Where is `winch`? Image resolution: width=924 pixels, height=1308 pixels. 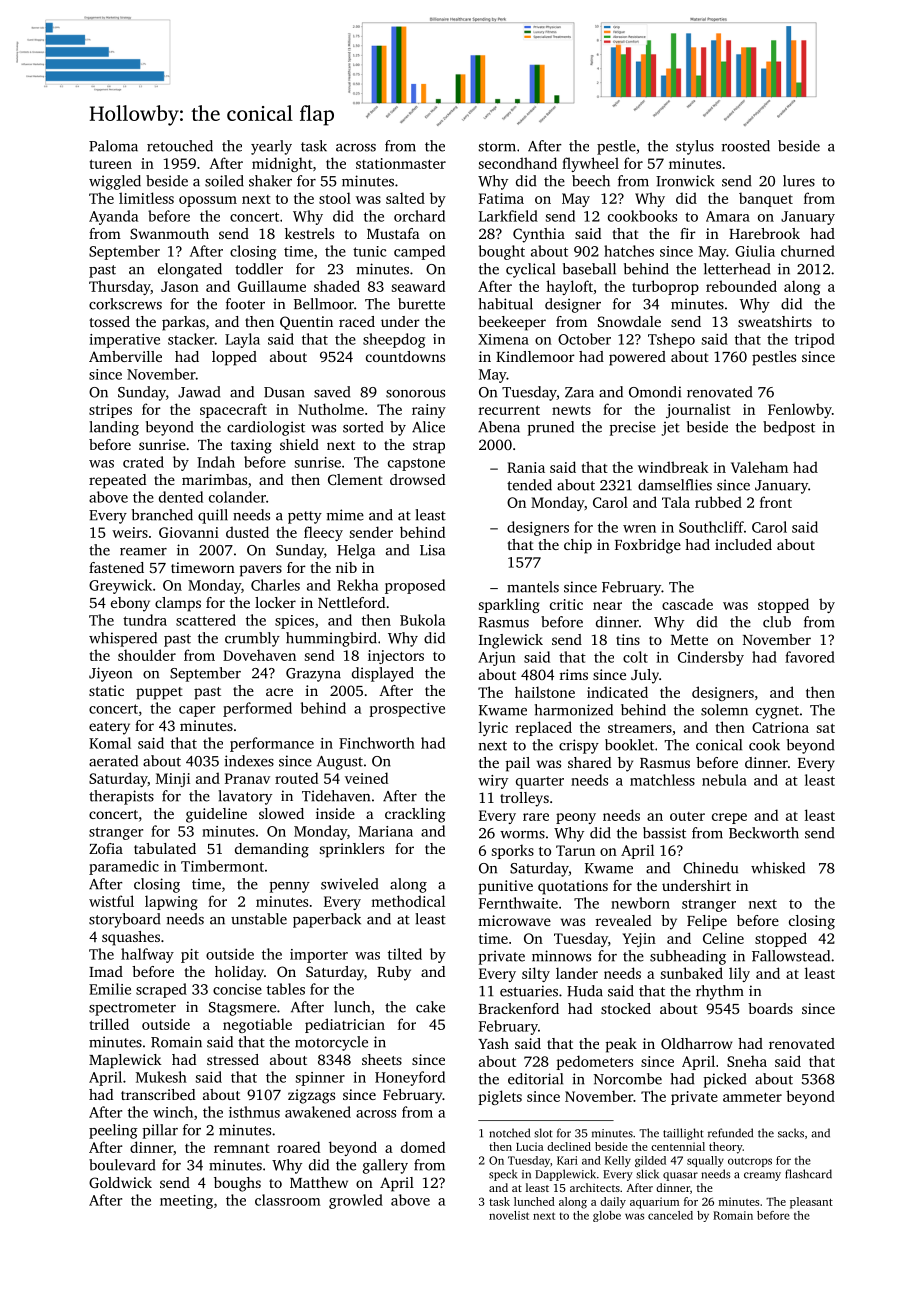
winch is located at coordinates (173, 1112).
